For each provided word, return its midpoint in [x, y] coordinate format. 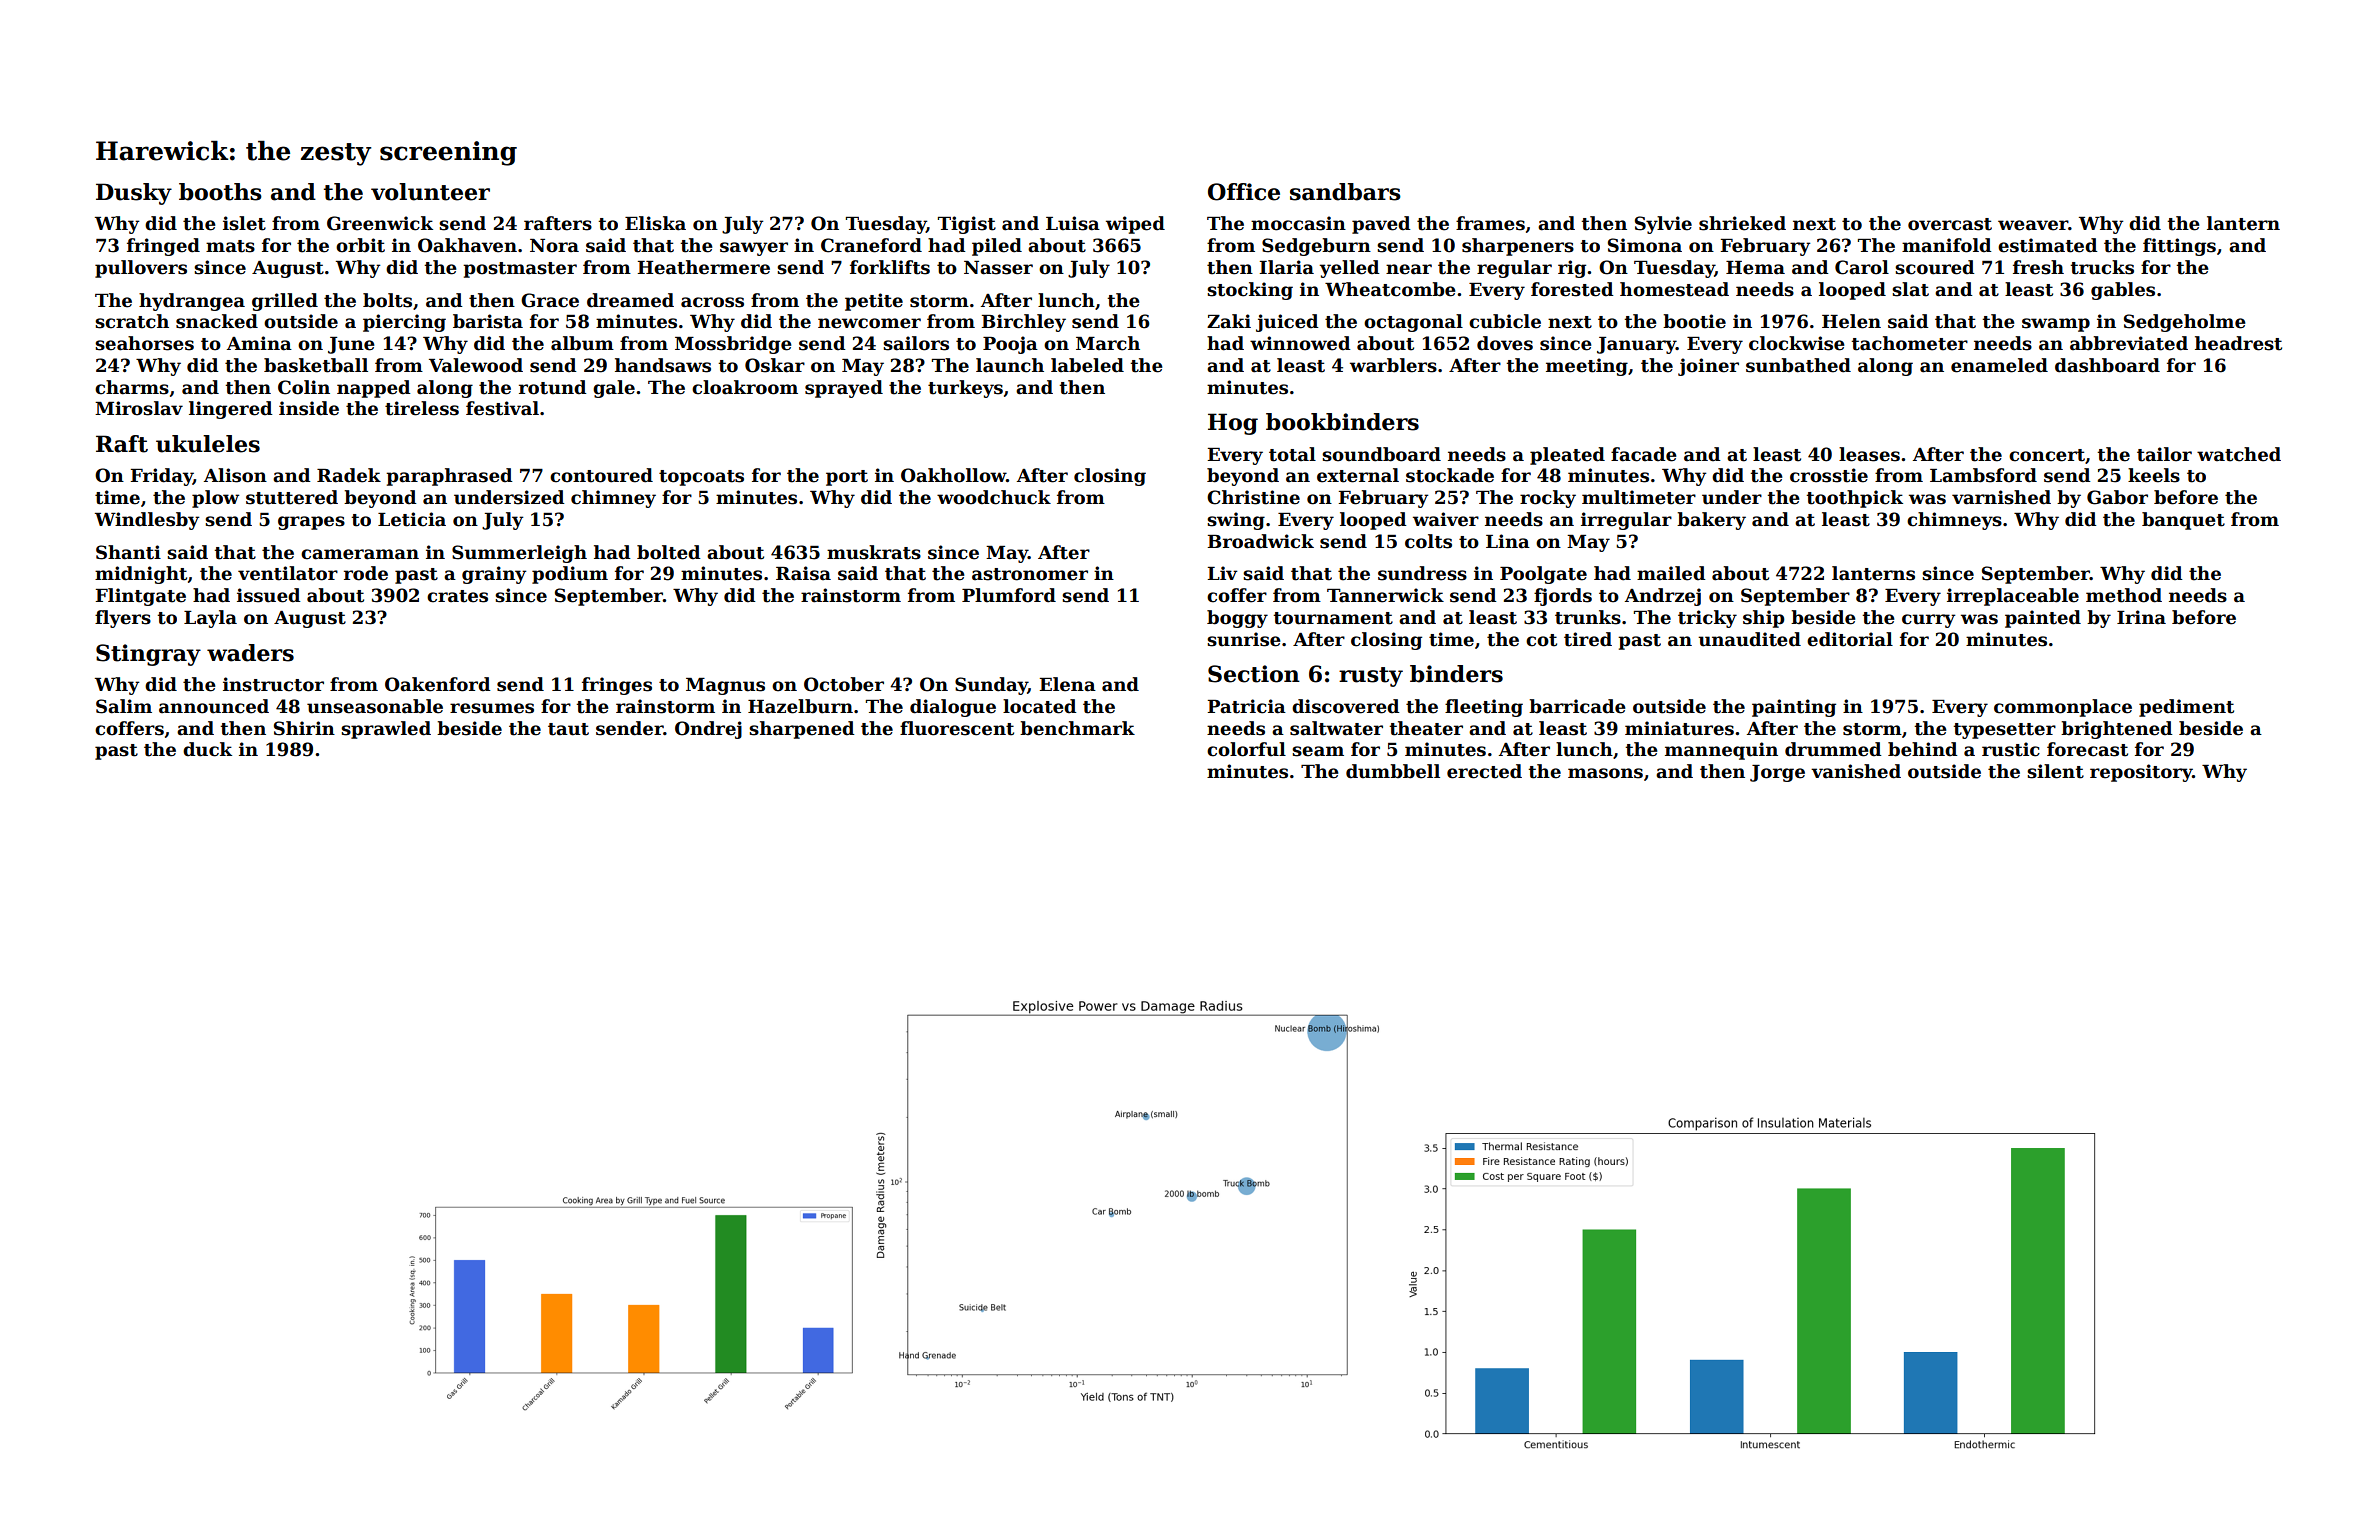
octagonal [1413, 323]
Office [1244, 192]
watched [2239, 454]
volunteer [430, 192]
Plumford [1009, 595]
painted [2043, 619]
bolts [387, 300]
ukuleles [208, 444]
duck [207, 749]
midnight [141, 575]
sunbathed [1798, 365]
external [1358, 475]
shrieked [1742, 223]
